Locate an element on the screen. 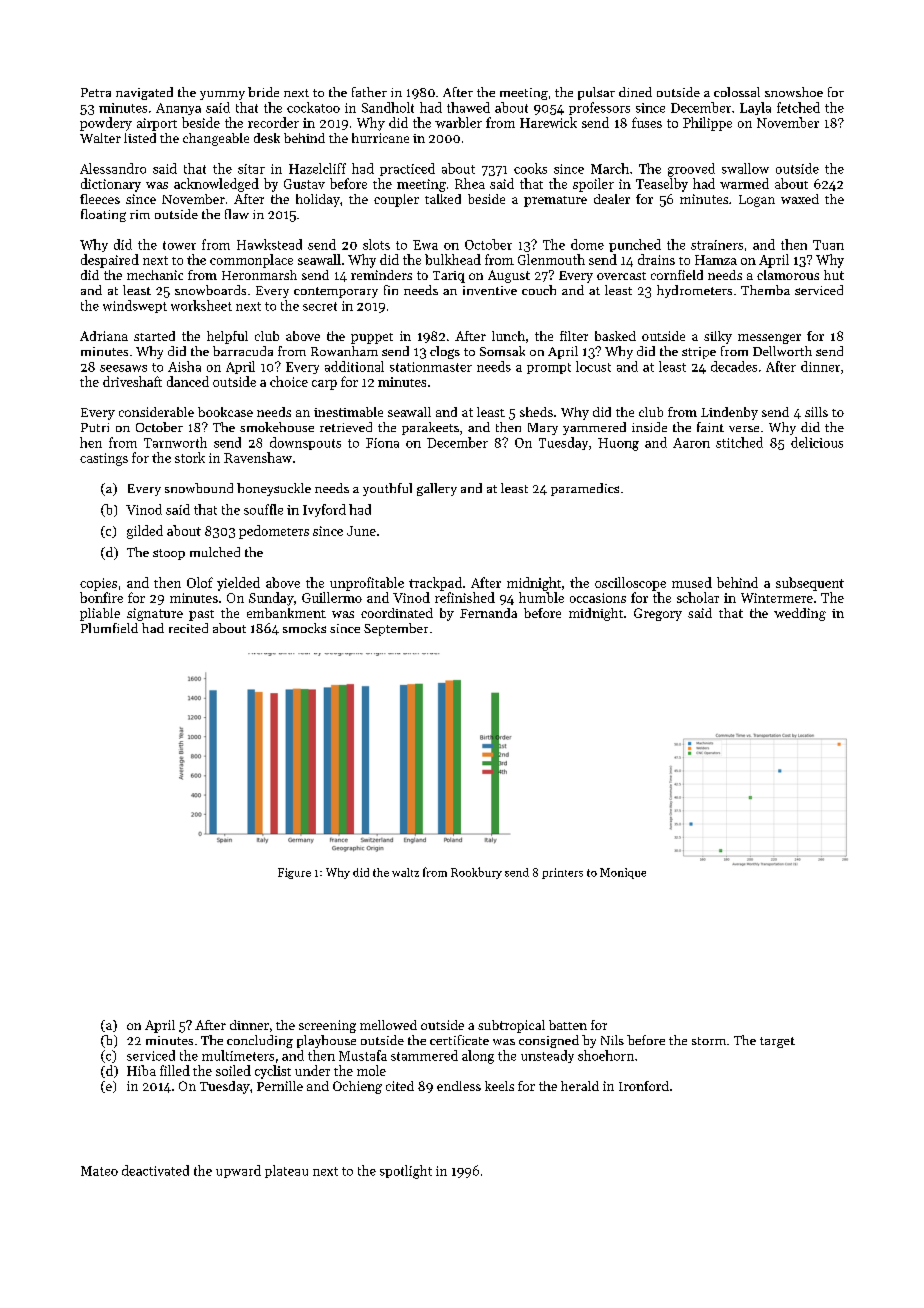 The image size is (924, 1308). delicious is located at coordinates (817, 442).
